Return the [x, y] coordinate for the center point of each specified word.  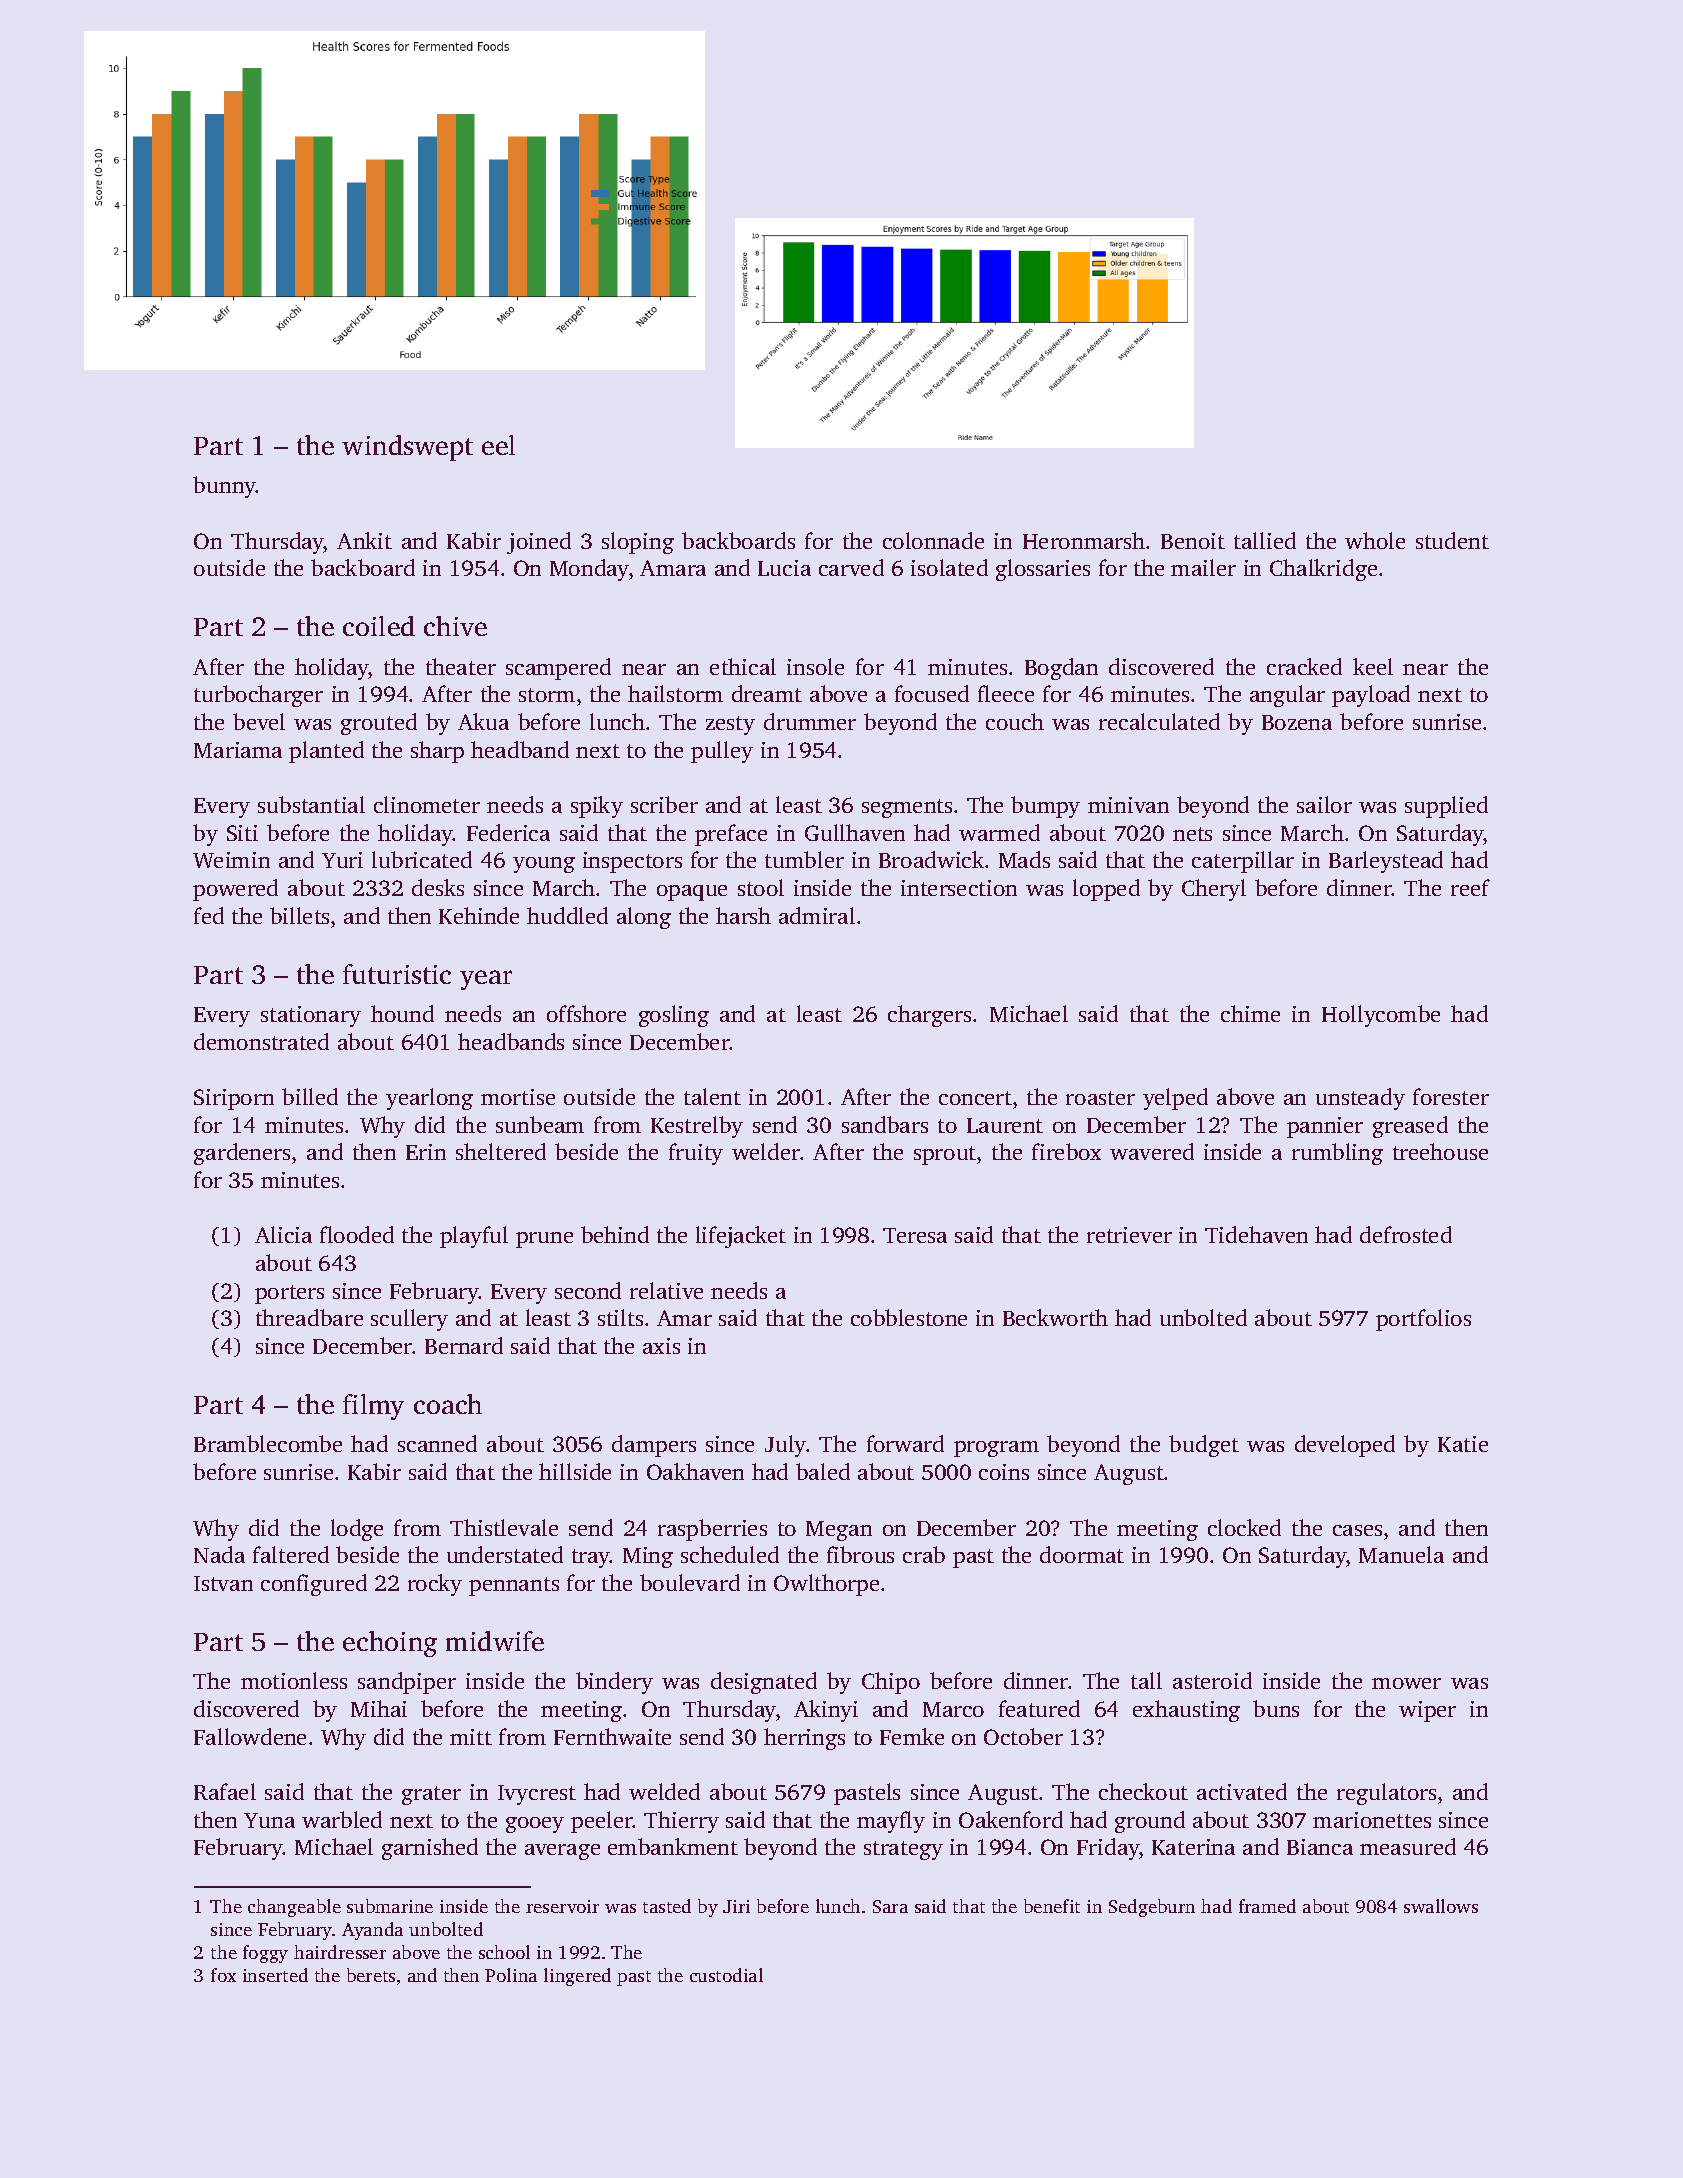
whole [1375, 540]
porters [289, 1294]
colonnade [933, 540]
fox [223, 1975]
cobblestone [909, 1317]
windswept [407, 448]
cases [1357, 1530]
